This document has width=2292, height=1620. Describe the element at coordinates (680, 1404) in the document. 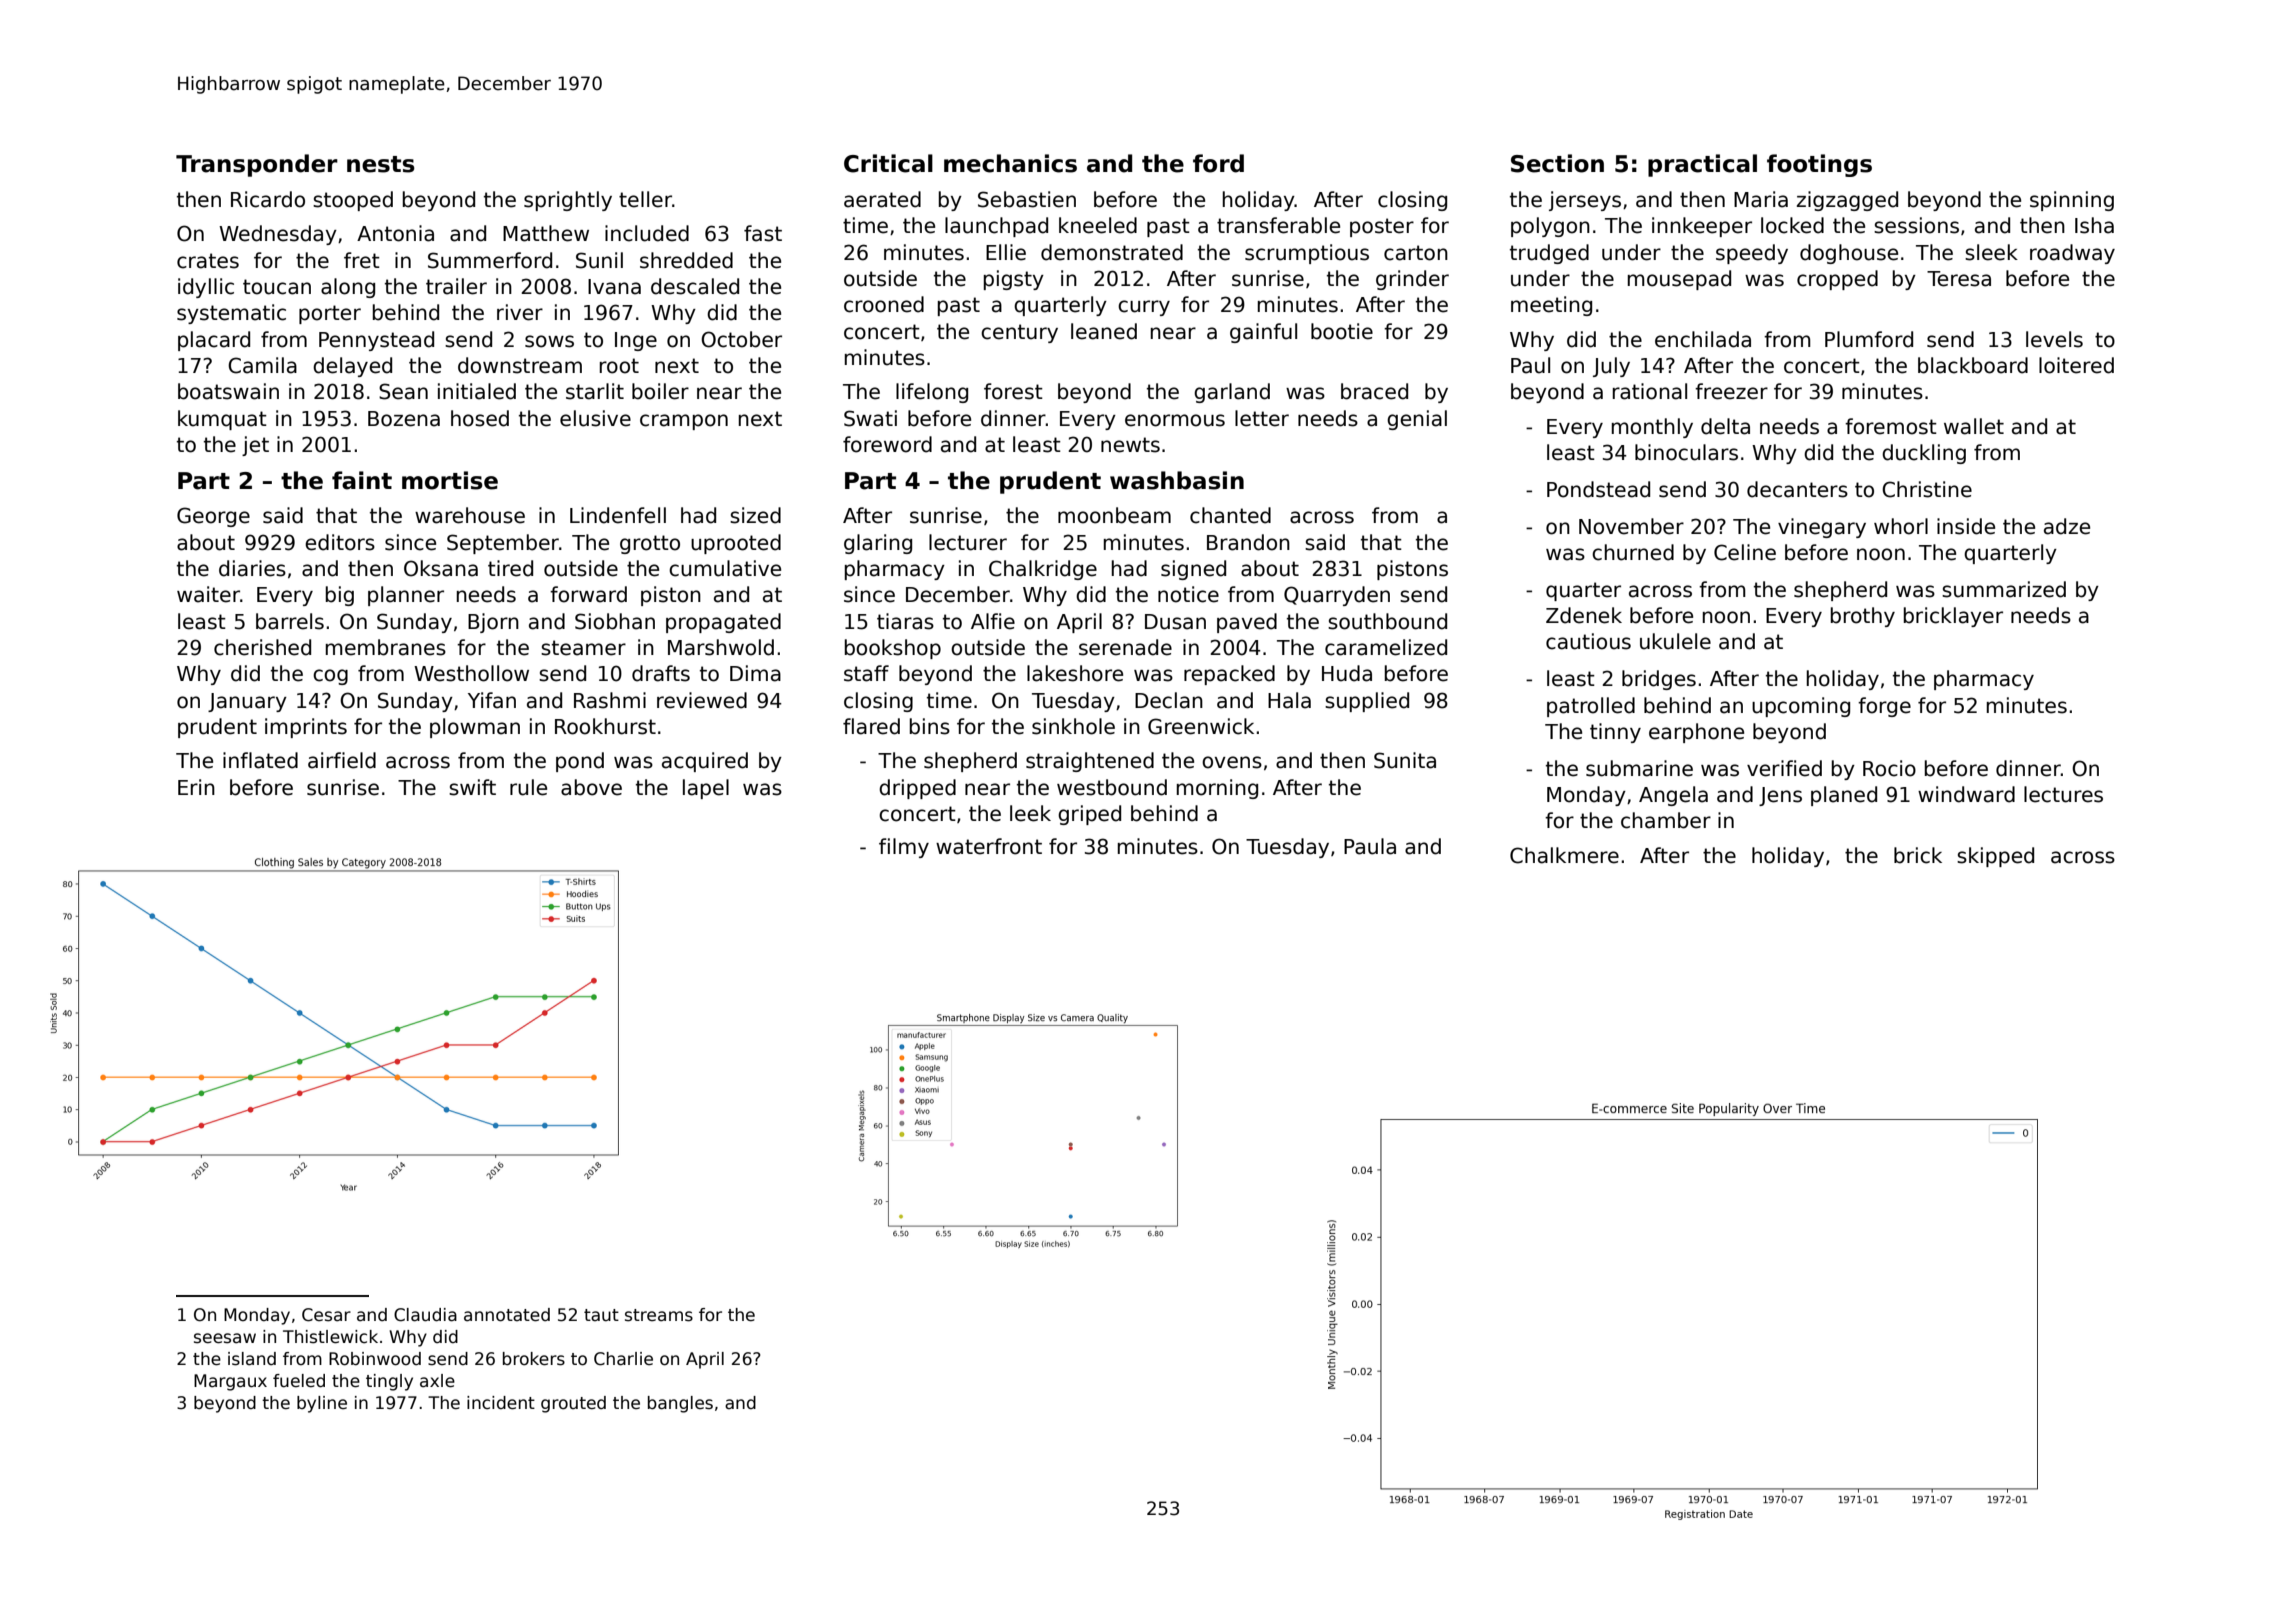

I see `bangles` at that location.
